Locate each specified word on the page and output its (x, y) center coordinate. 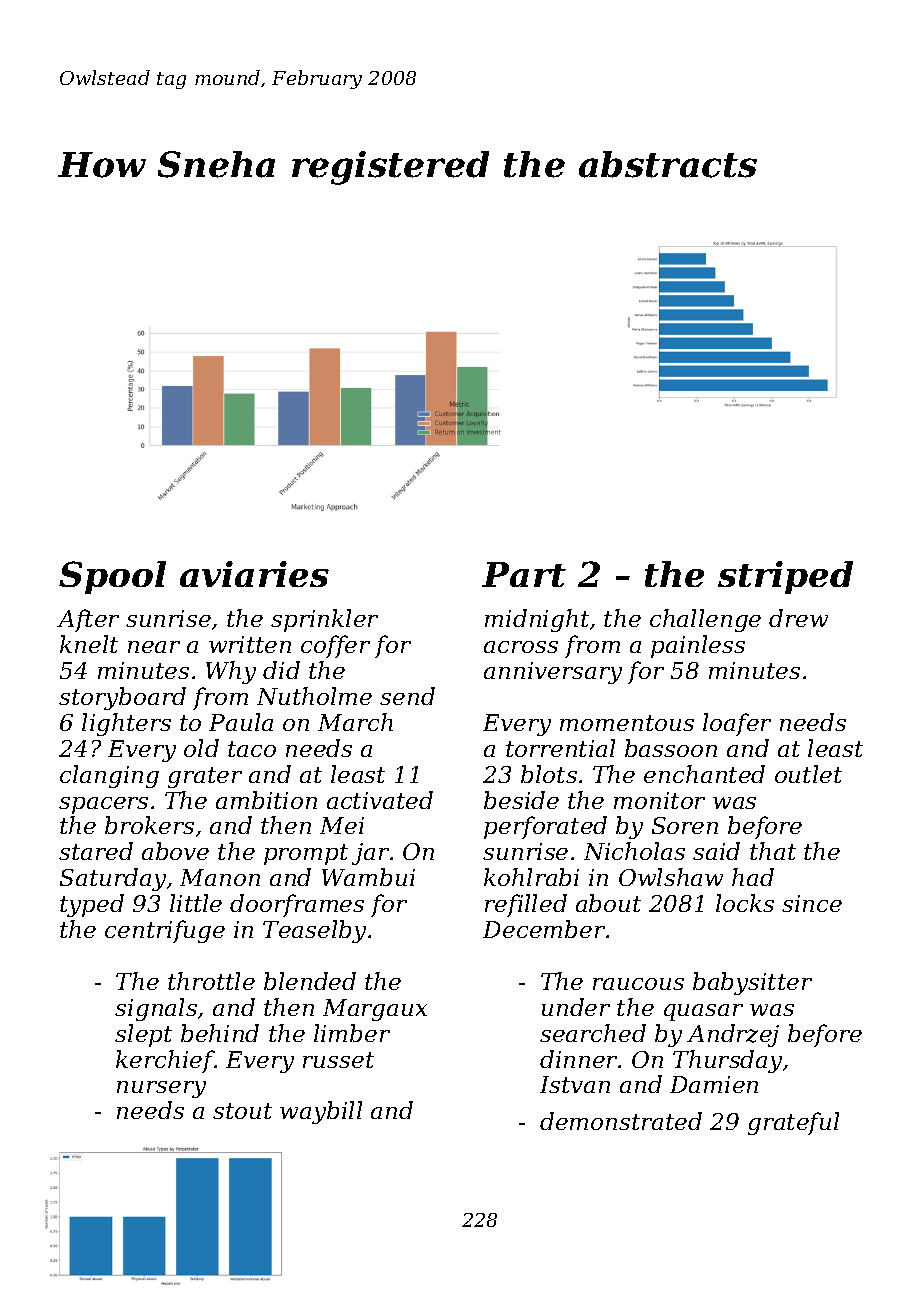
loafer (737, 724)
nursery (161, 1089)
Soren (685, 825)
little (196, 903)
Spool (112, 577)
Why (231, 672)
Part (524, 574)
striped (785, 577)
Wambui (368, 877)
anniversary (553, 673)
